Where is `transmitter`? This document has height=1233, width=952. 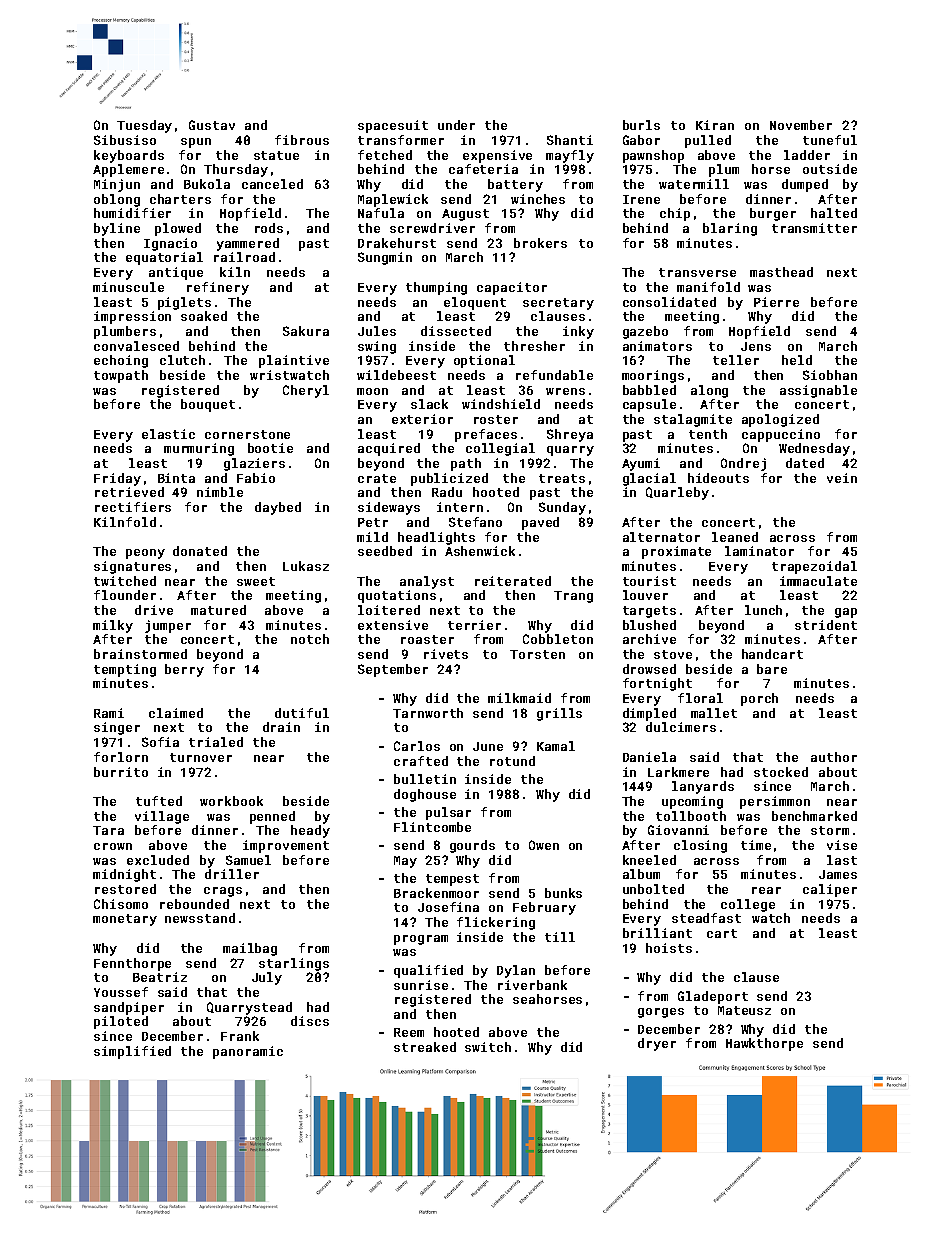
transmitter is located at coordinates (814, 228).
